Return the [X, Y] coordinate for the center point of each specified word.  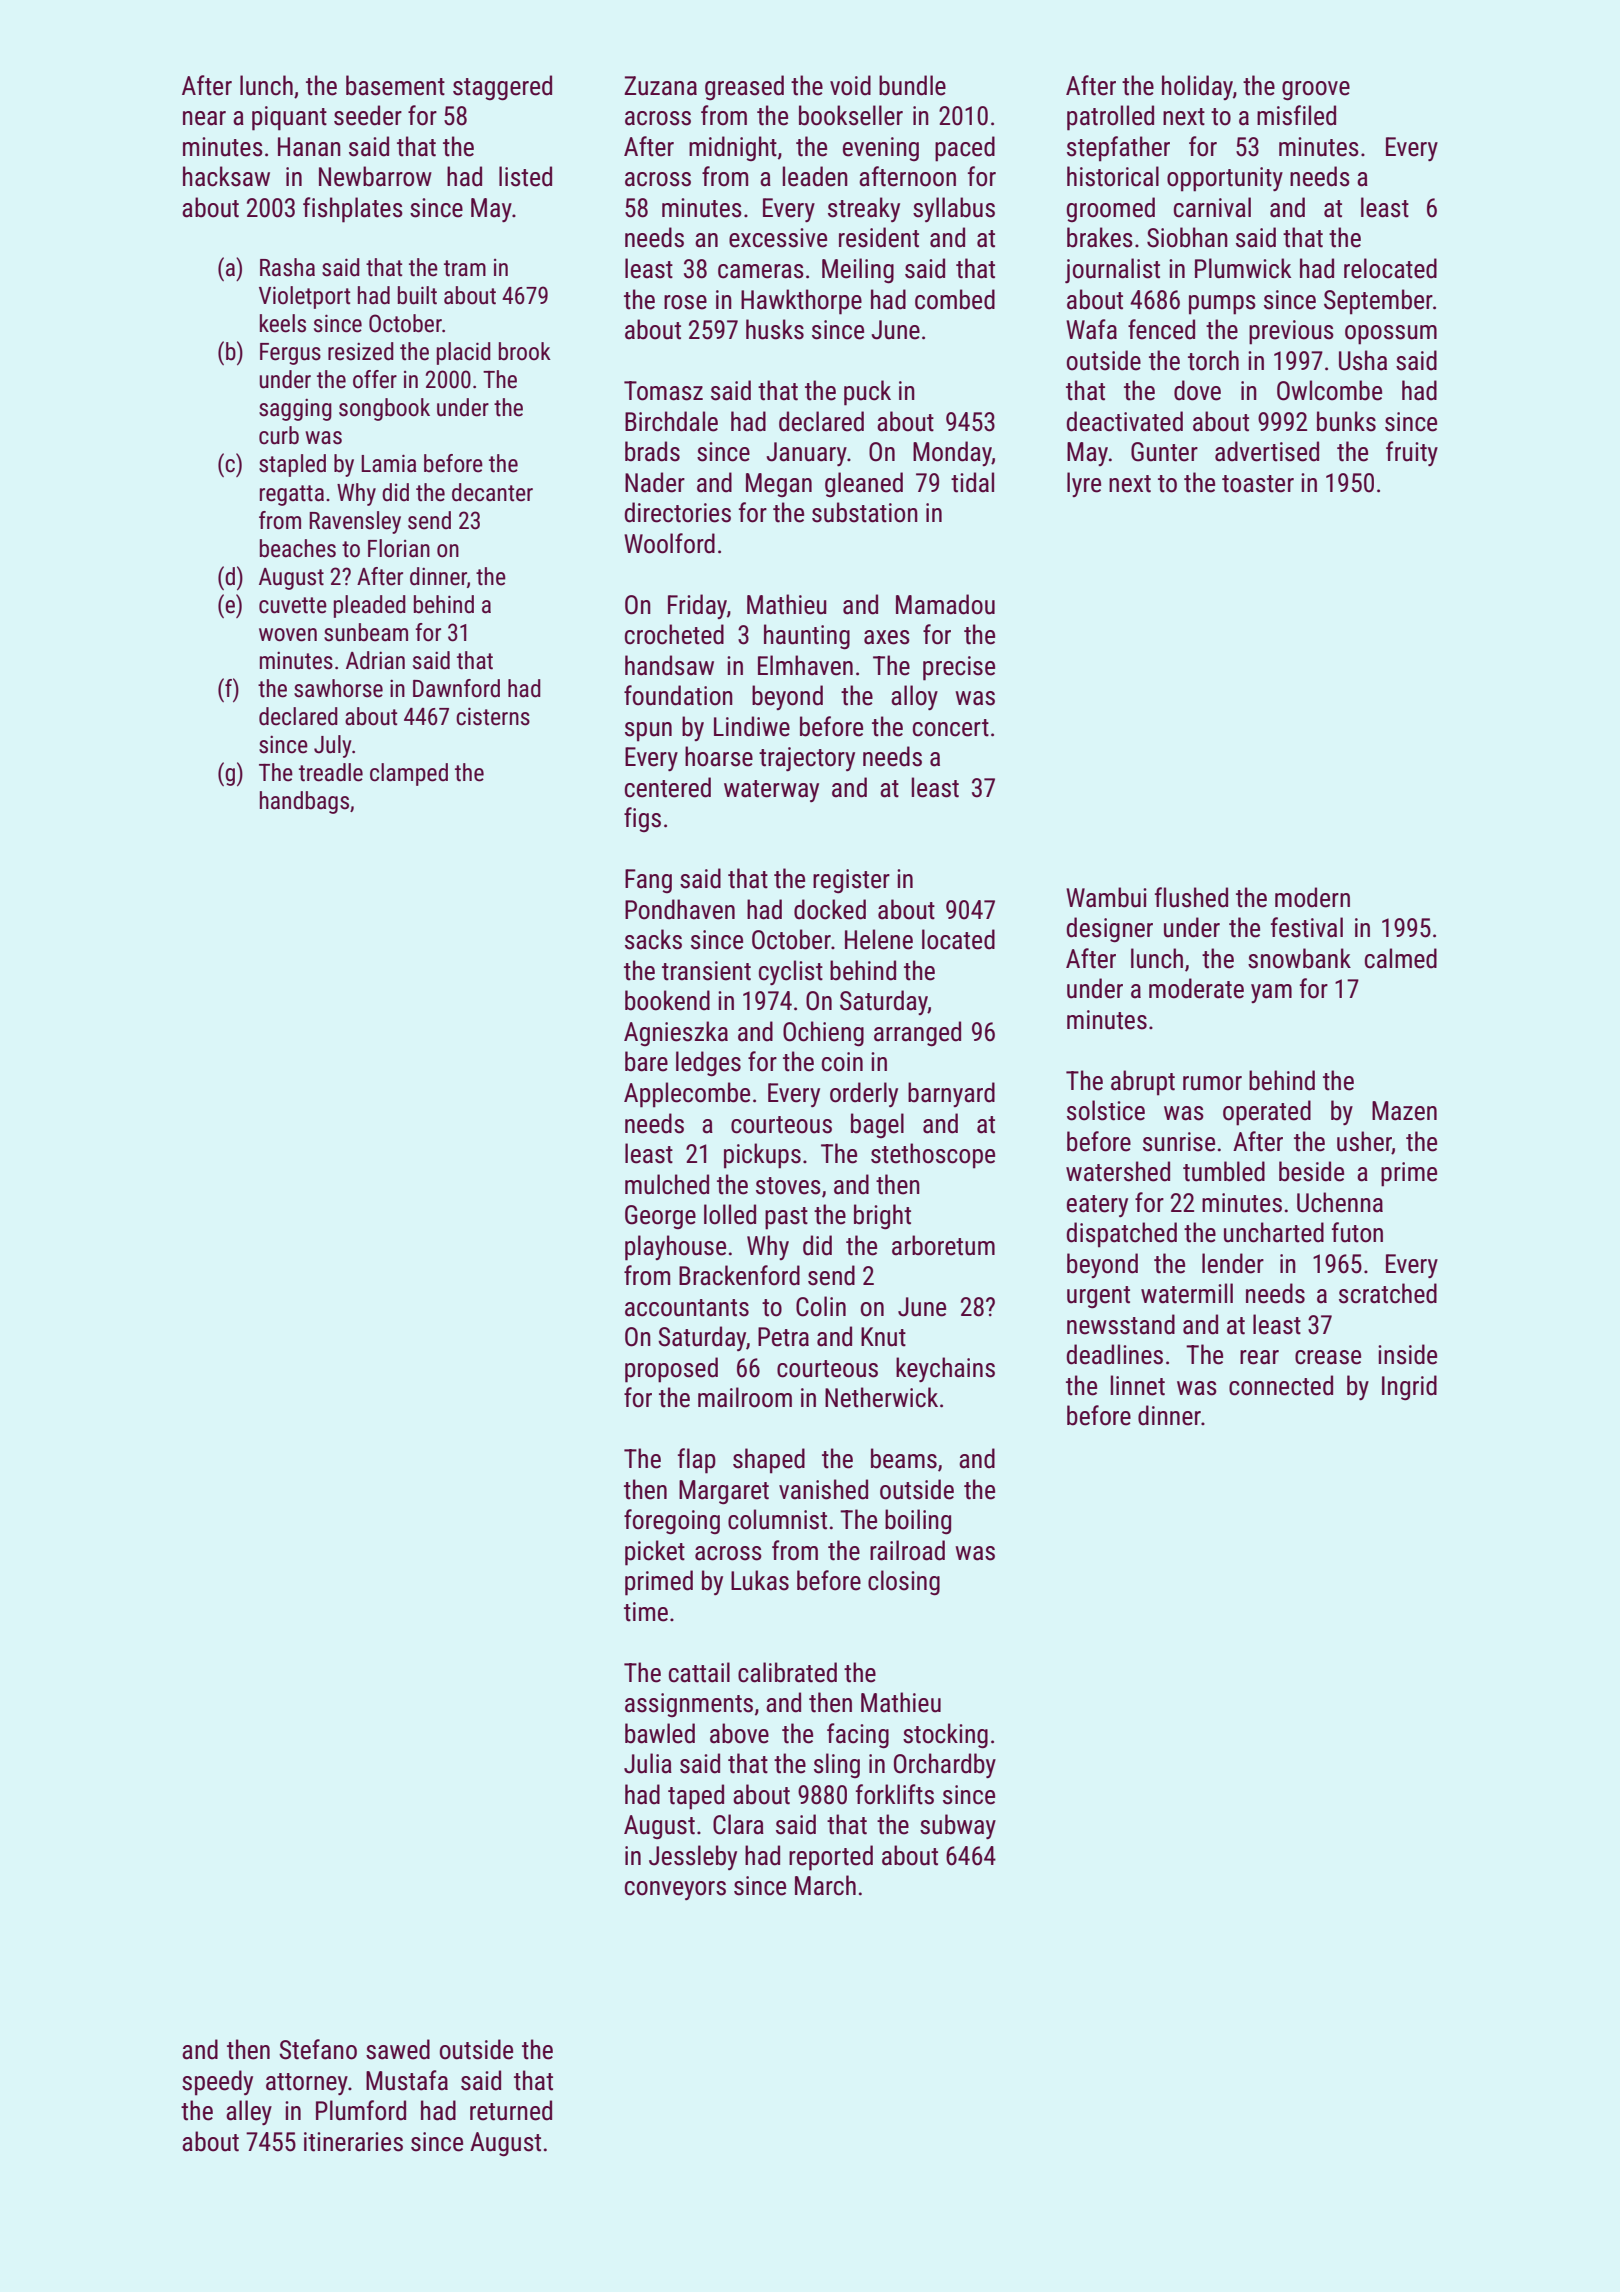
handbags [304, 802]
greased [744, 88]
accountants [687, 1308]
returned [511, 2110]
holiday [1197, 87]
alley [249, 2112]
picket [655, 1553]
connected [1281, 1385]
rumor [1212, 1083]
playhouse [675, 1248]
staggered [502, 88]
